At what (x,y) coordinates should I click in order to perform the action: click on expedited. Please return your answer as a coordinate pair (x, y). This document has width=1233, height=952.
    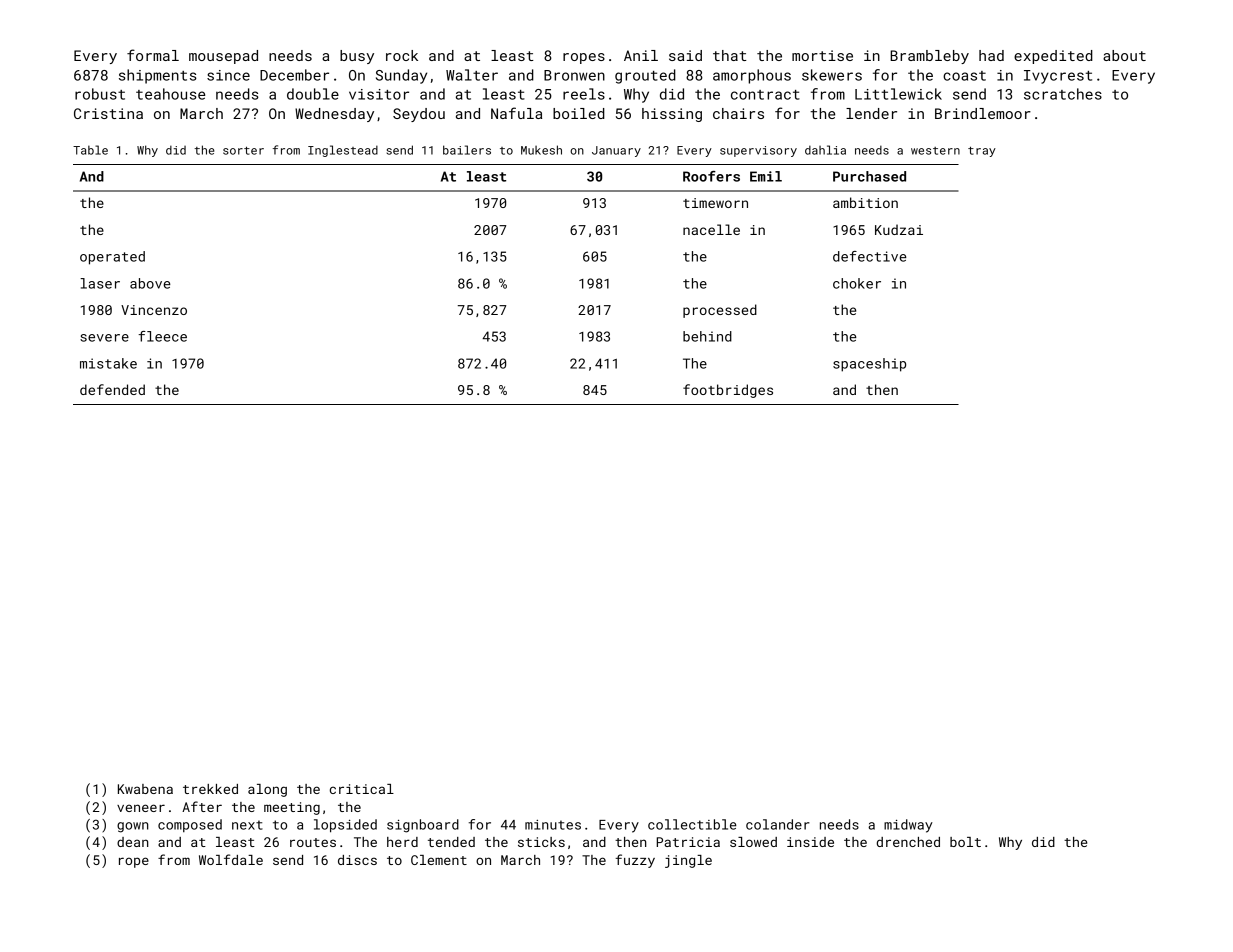
    Looking at the image, I should click on (1053, 57).
